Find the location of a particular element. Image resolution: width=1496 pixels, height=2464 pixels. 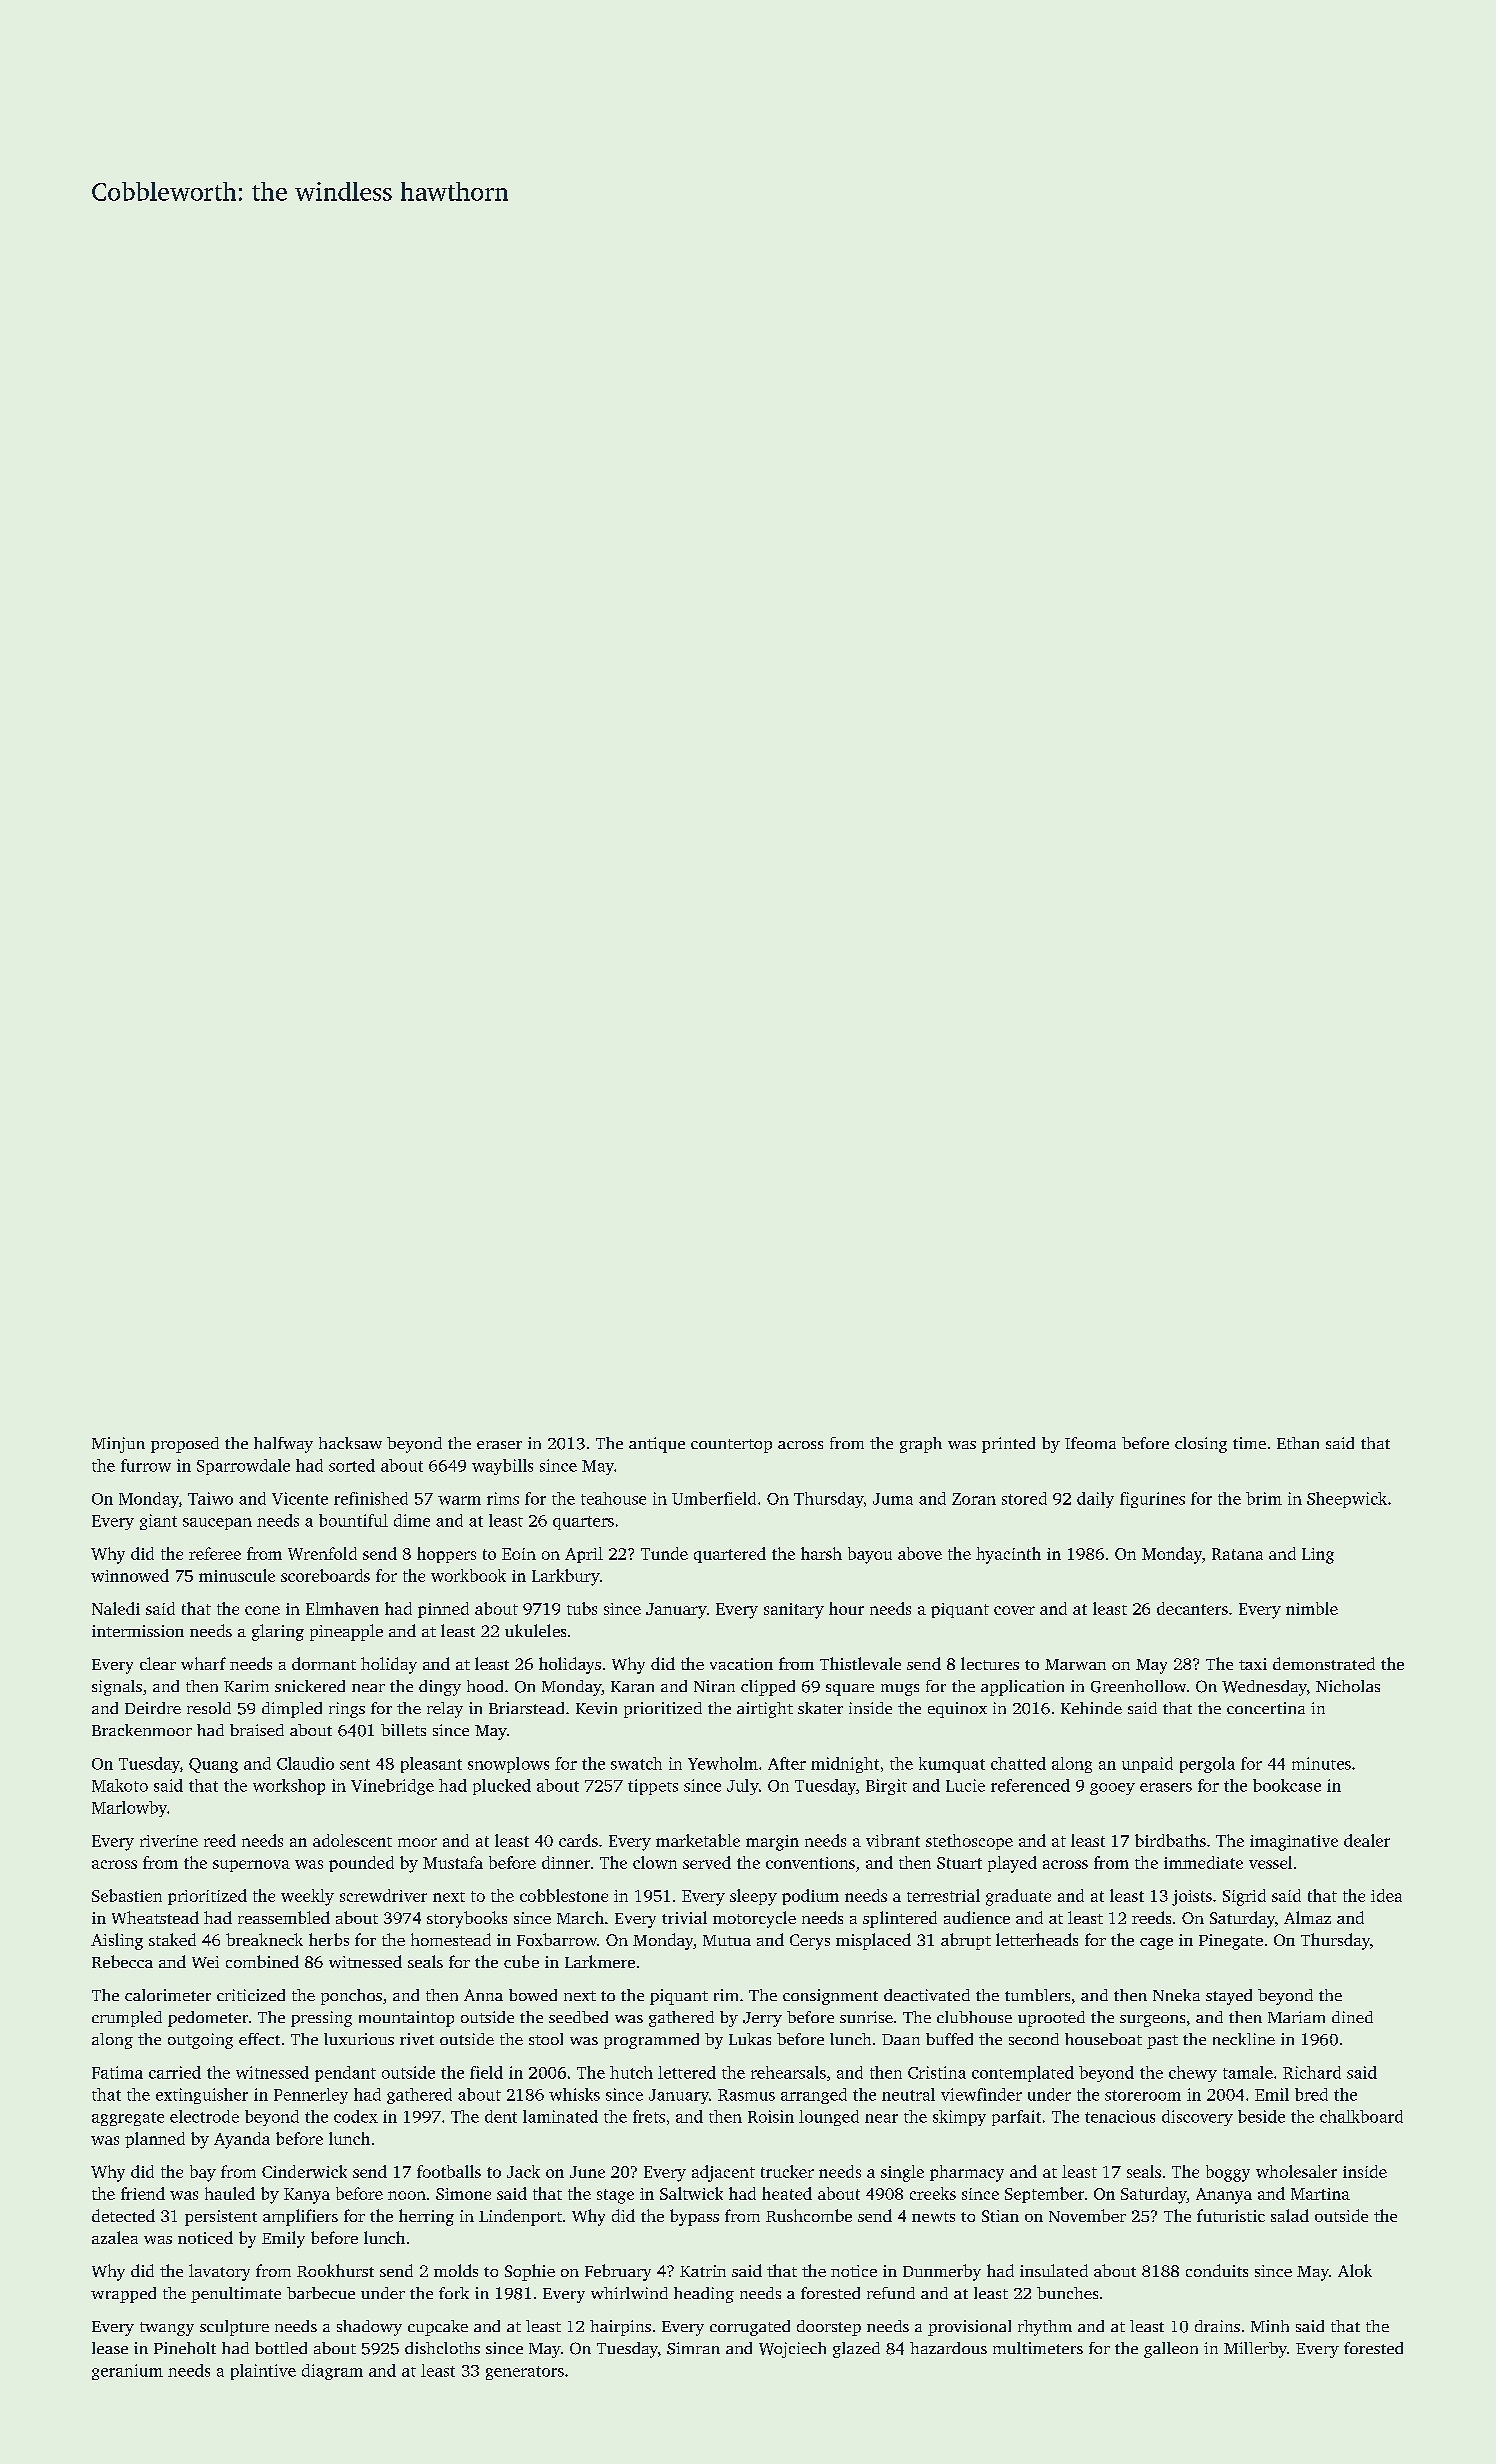

taxi is located at coordinates (1253, 1664).
